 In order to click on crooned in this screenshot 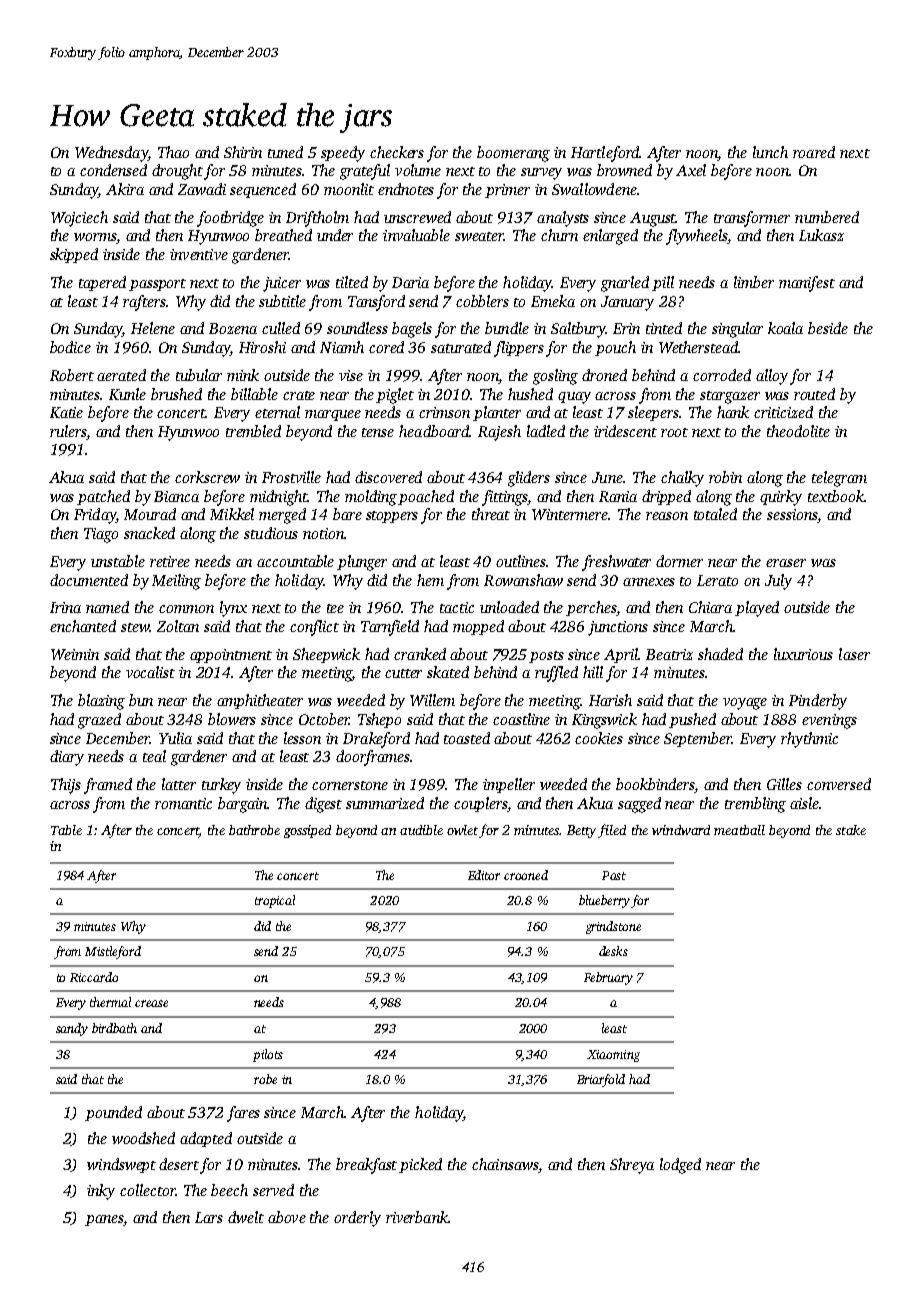, I will do `click(526, 875)`.
